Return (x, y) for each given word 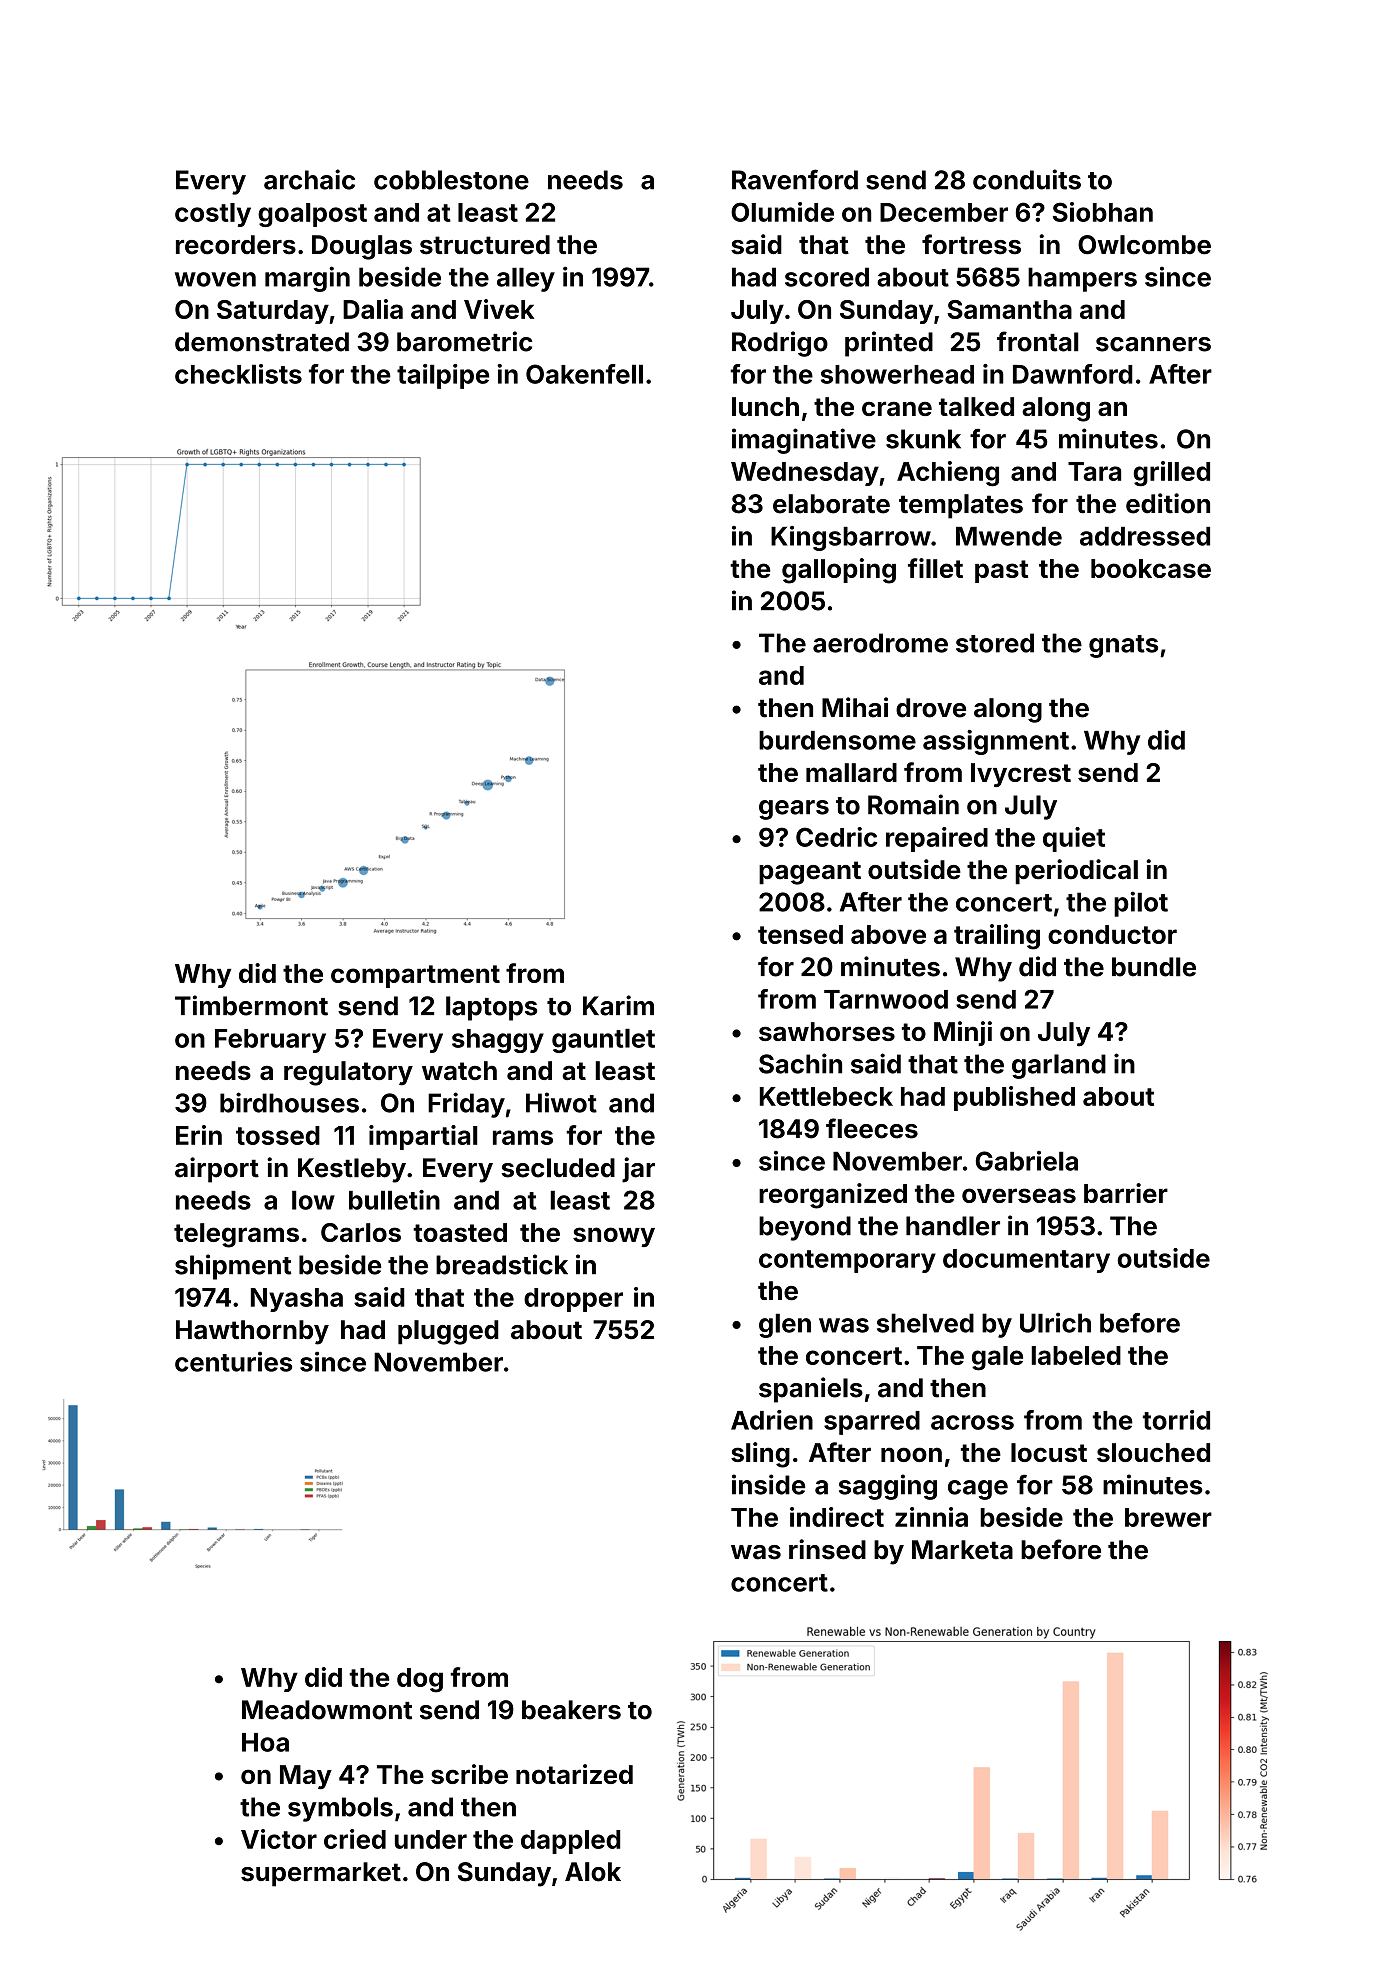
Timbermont (251, 1005)
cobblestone (451, 180)
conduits (1027, 179)
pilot (1141, 904)
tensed (800, 934)
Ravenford (795, 179)
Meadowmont (327, 1710)
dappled (570, 1842)
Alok (593, 1872)
